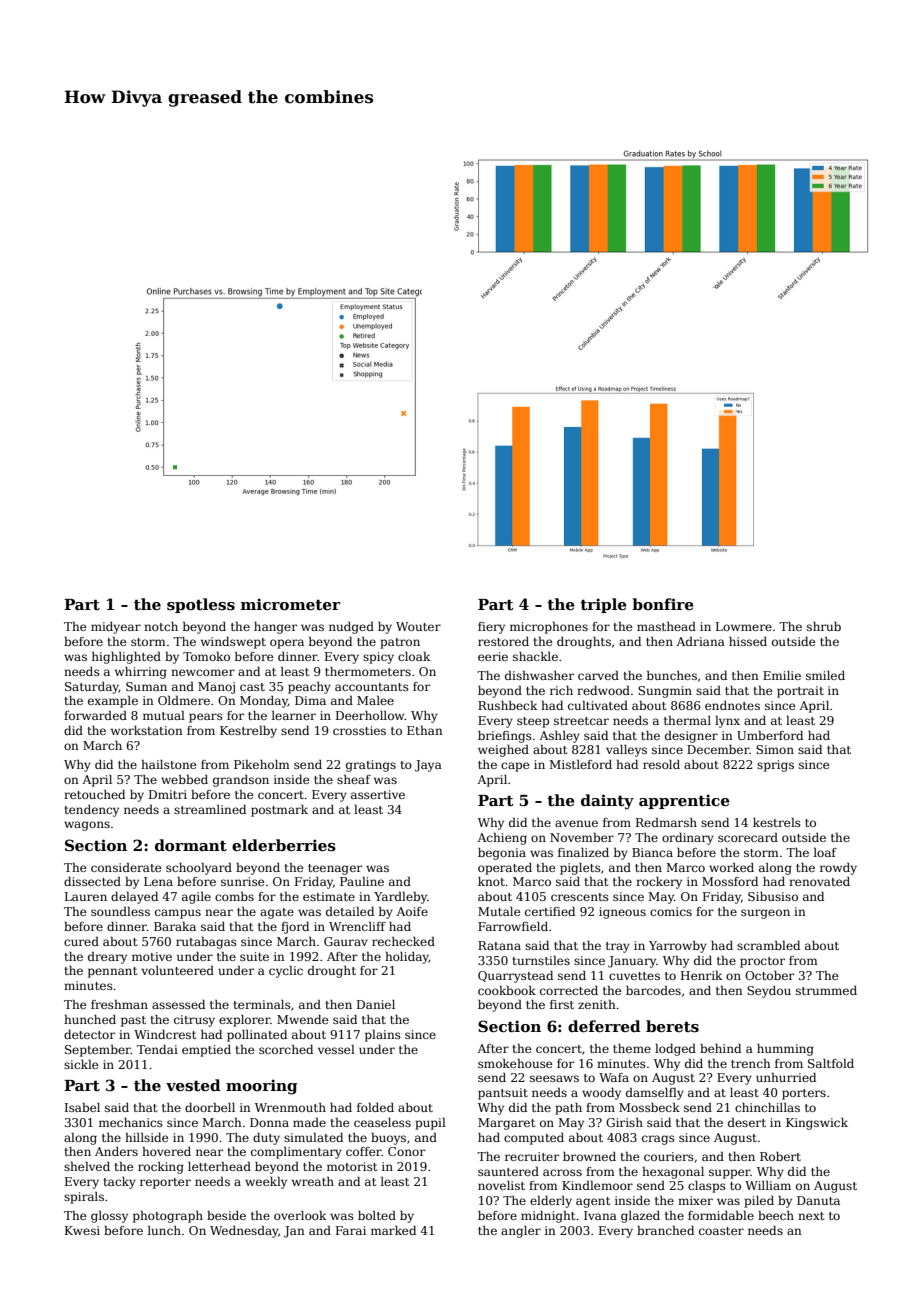  I want to click on bonfire, so click(663, 604).
